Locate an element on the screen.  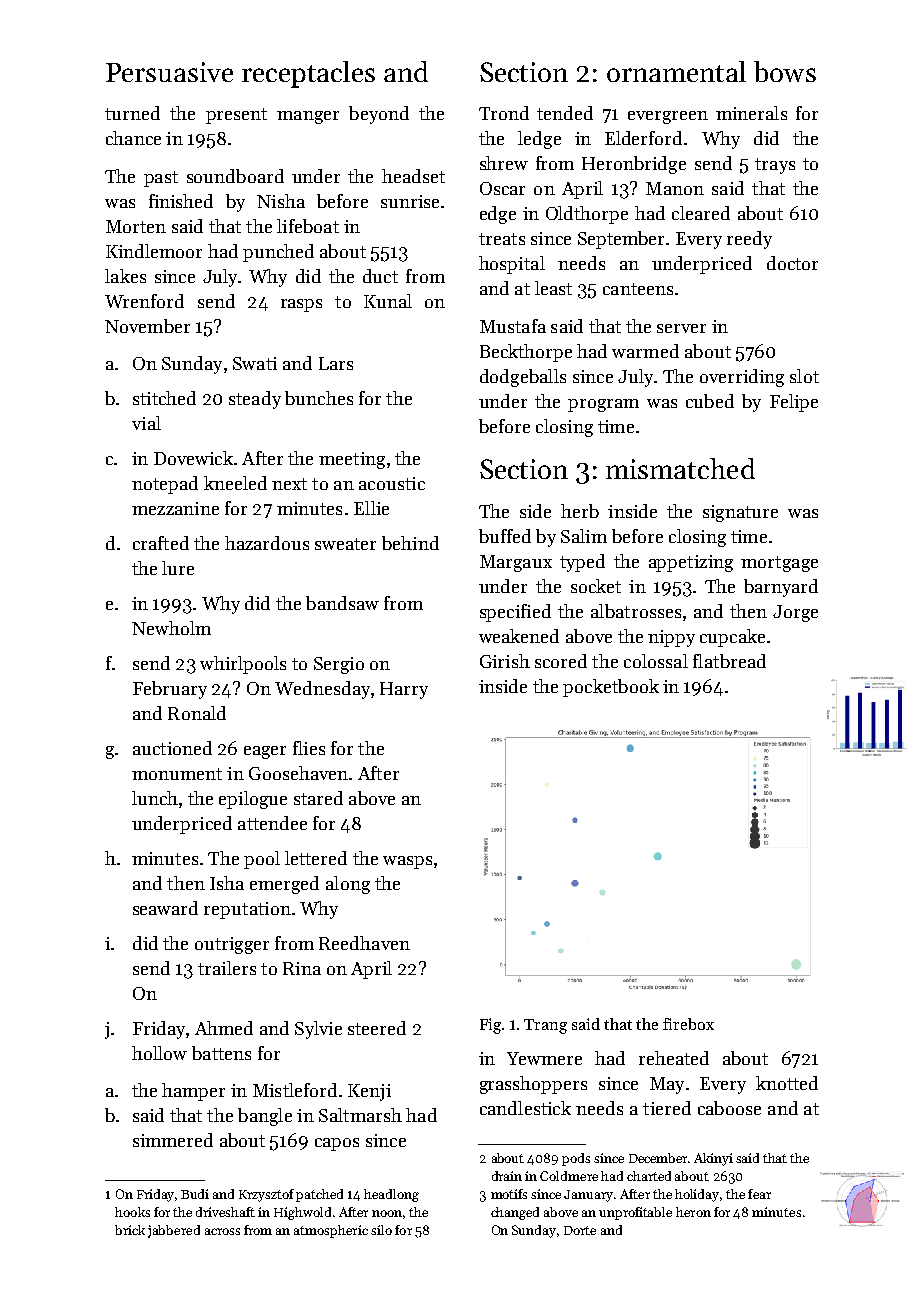
Persuasive is located at coordinates (169, 72).
